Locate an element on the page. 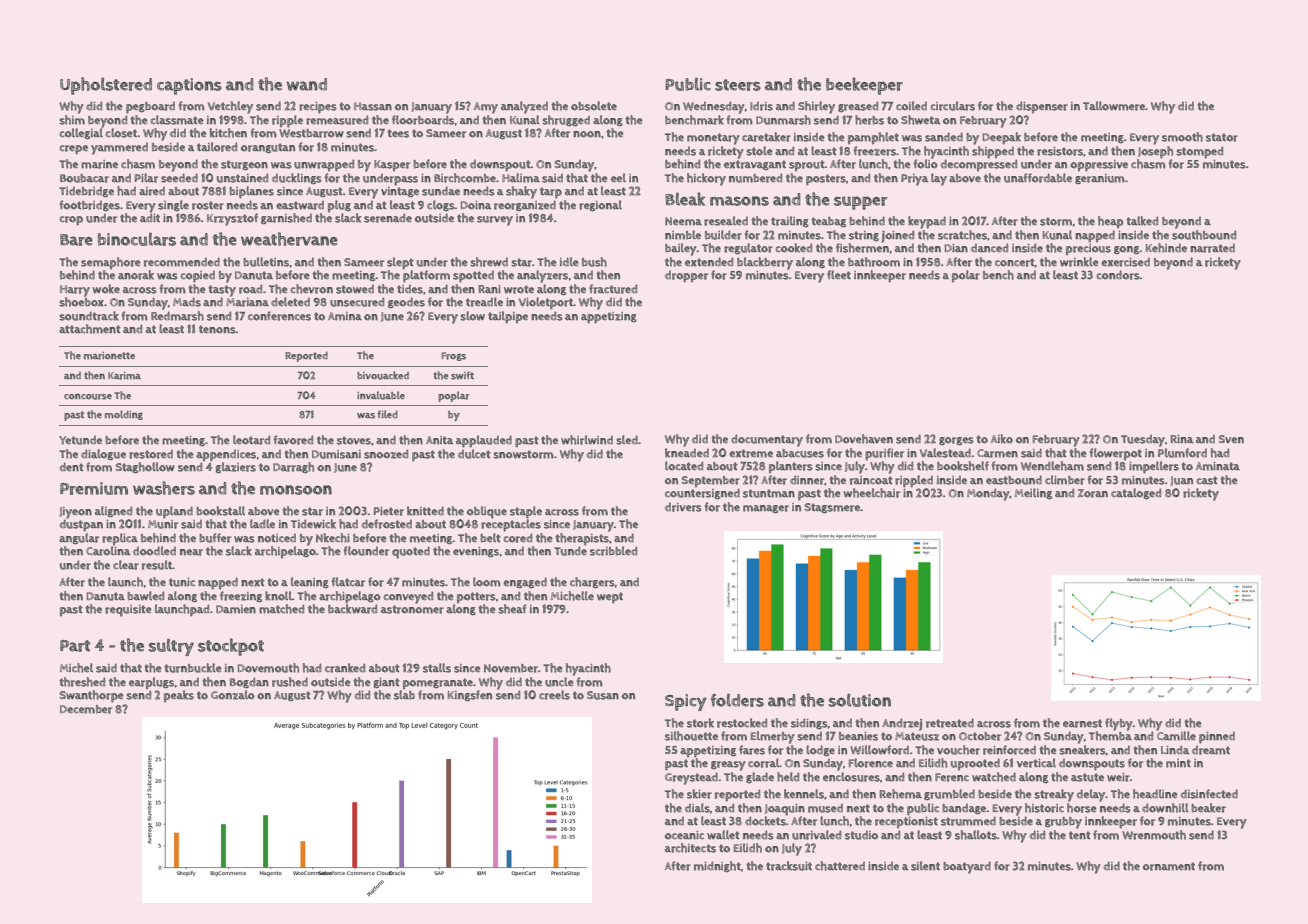  peaks is located at coordinates (179, 696).
